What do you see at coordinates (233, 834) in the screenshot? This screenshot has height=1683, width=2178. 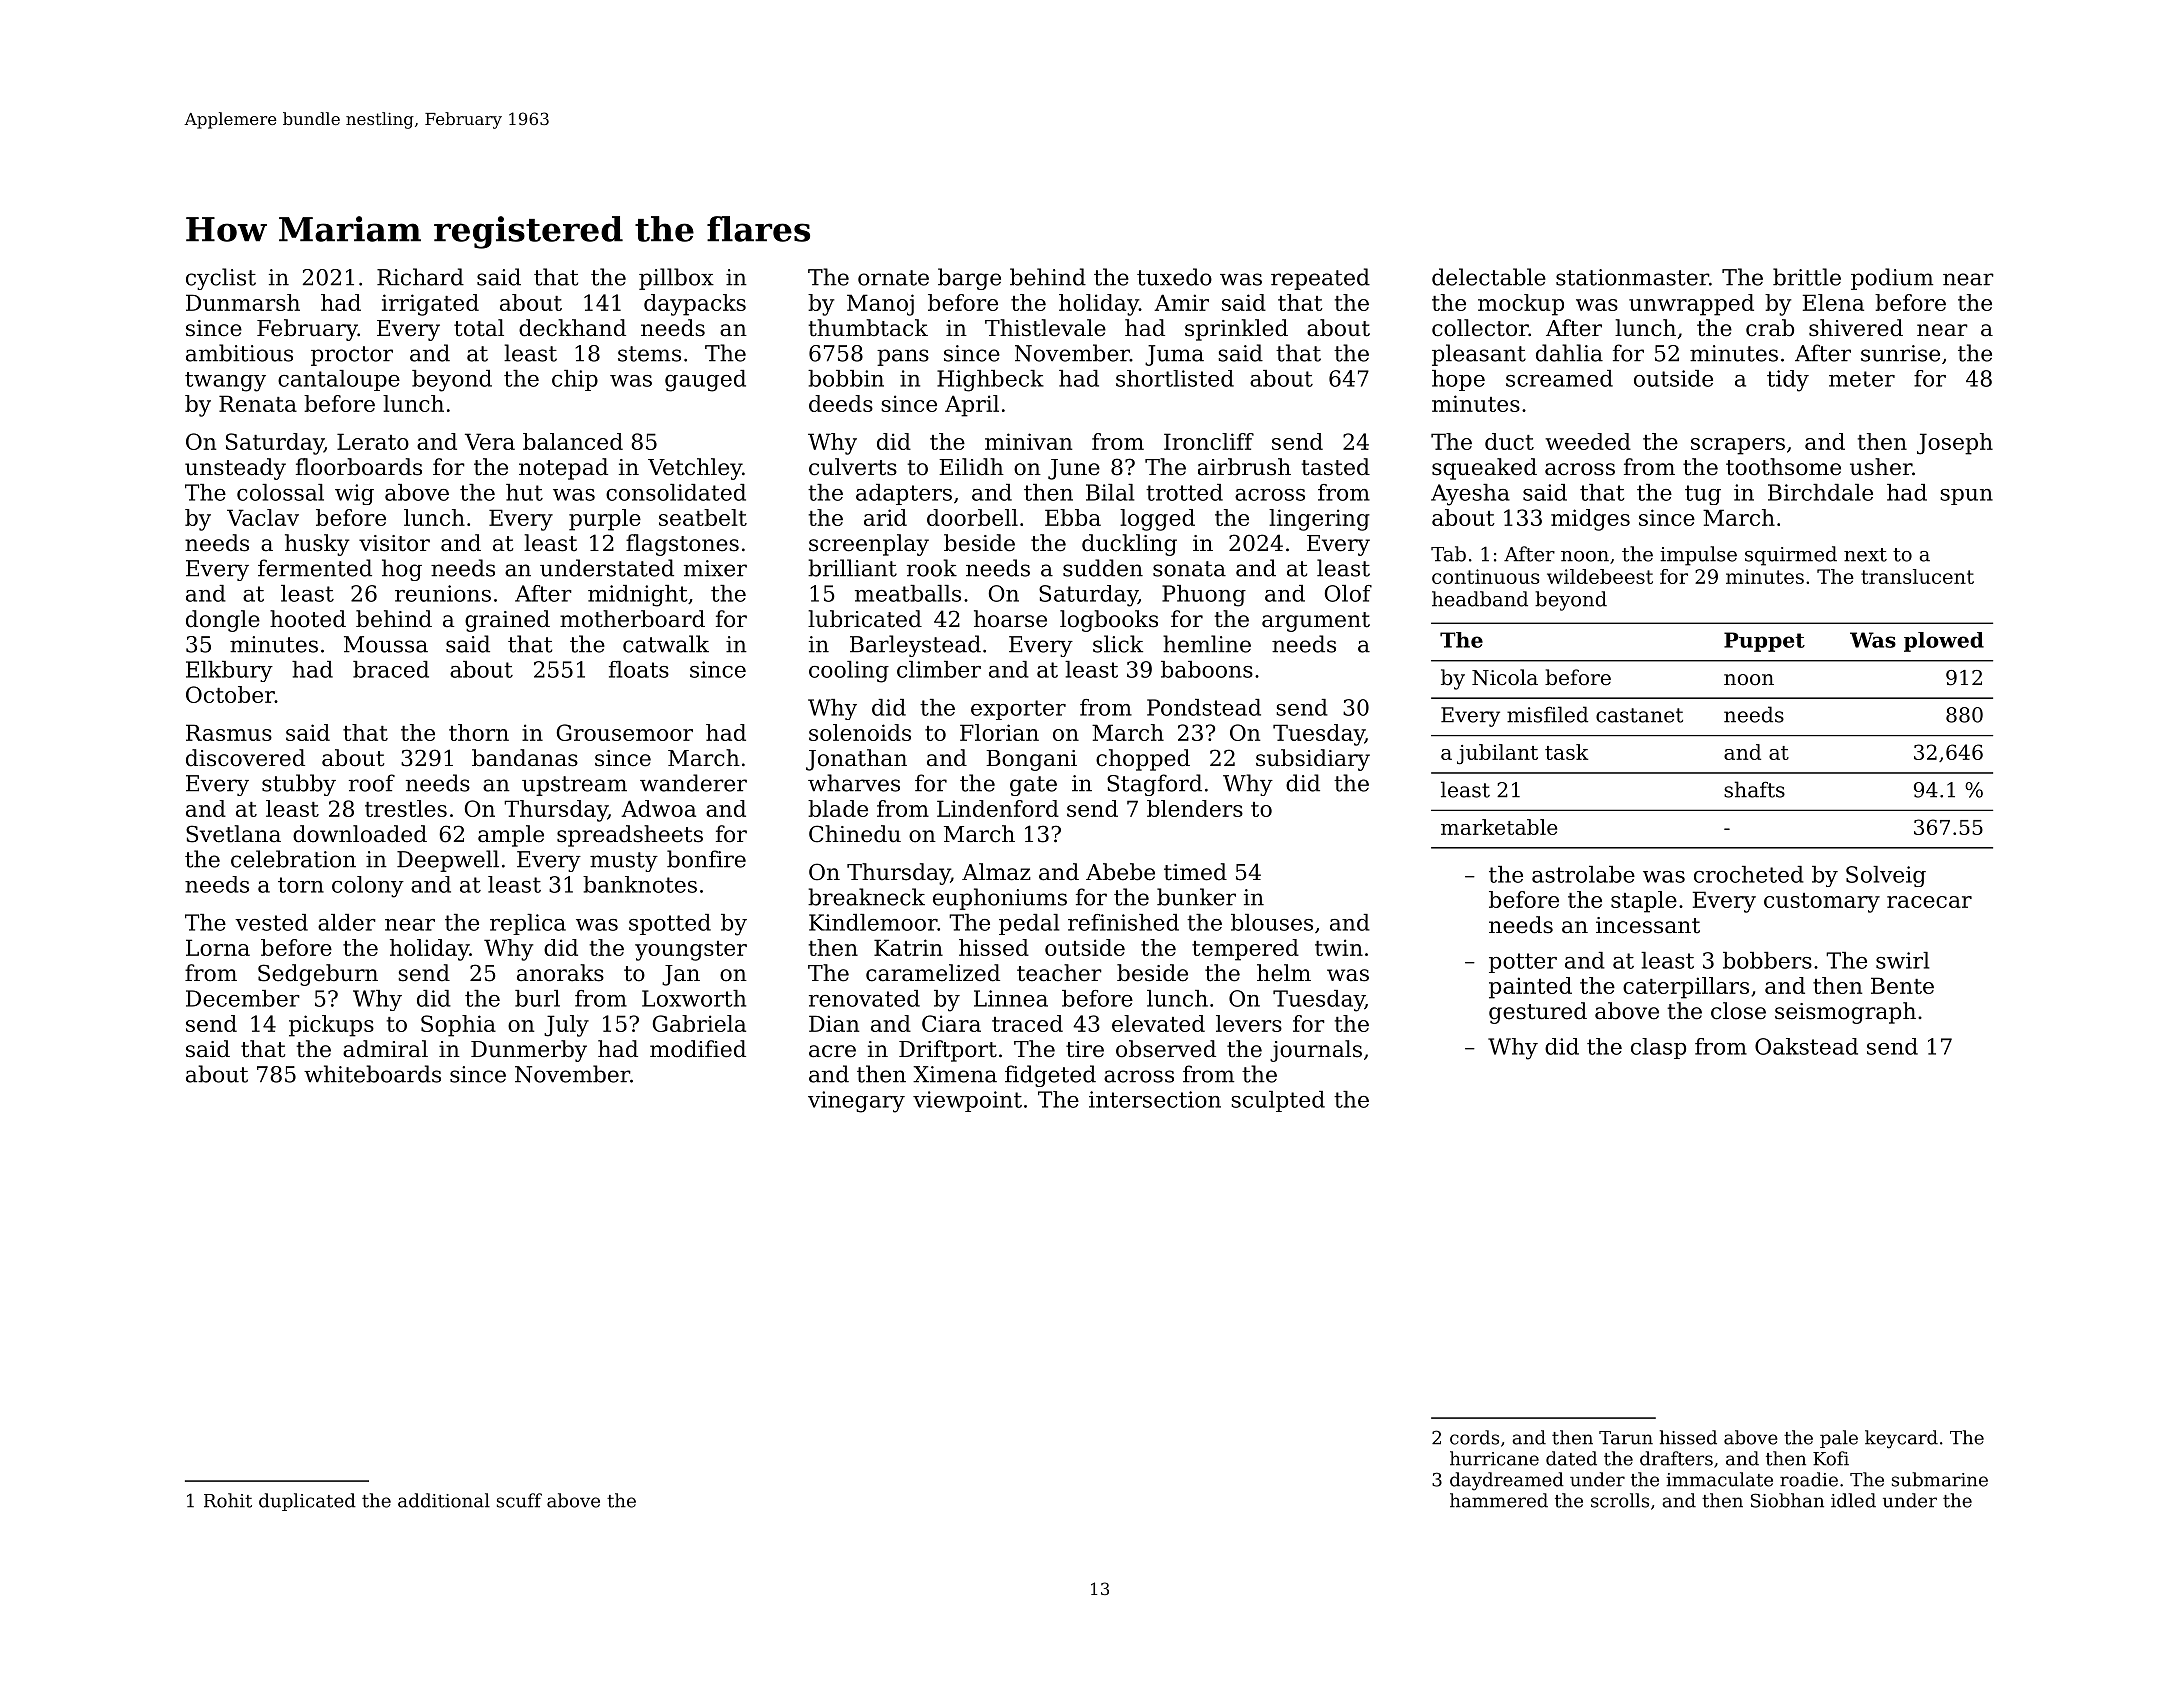 I see `Svetlana` at bounding box center [233, 834].
